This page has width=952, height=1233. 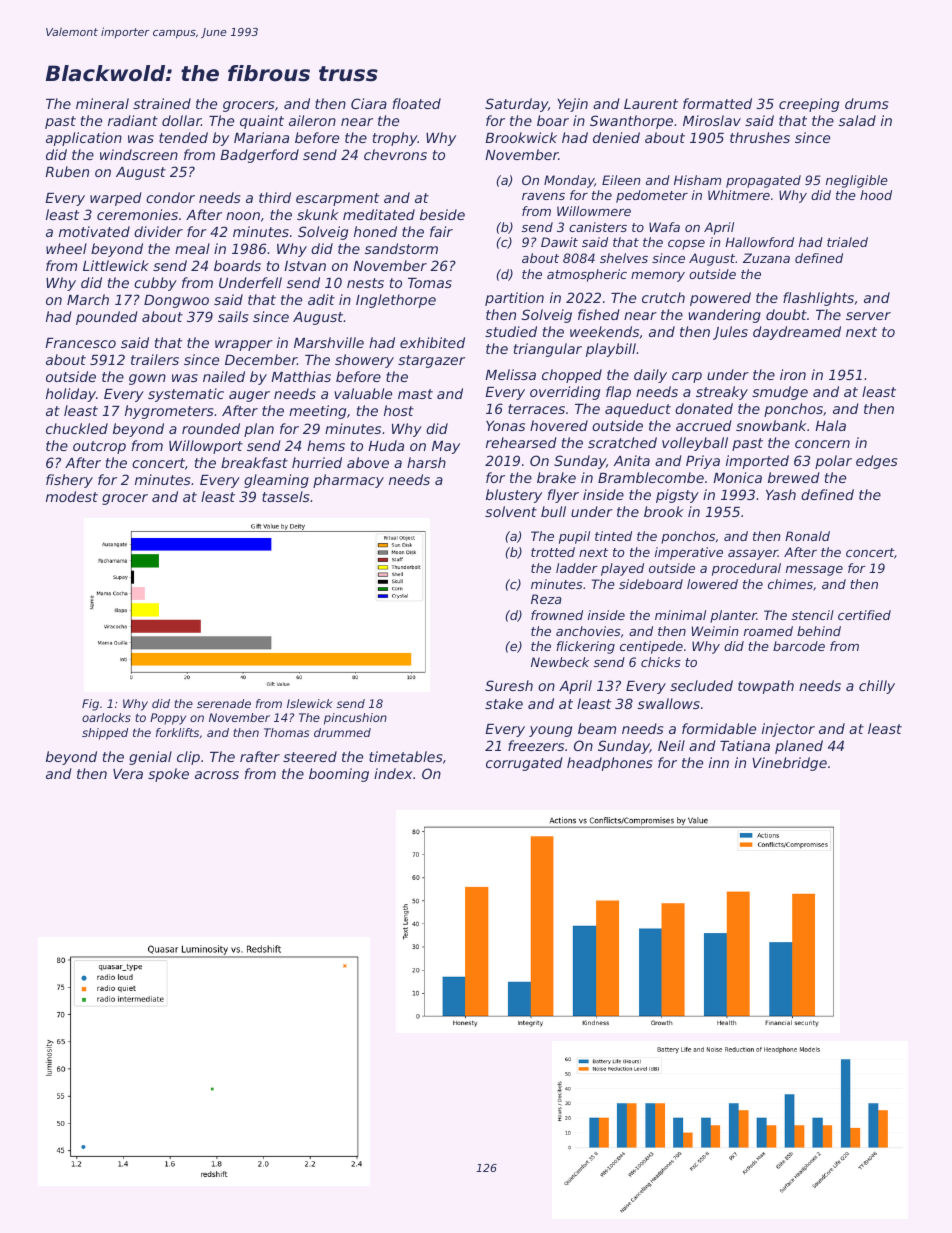 I want to click on Matthias, so click(x=301, y=376).
